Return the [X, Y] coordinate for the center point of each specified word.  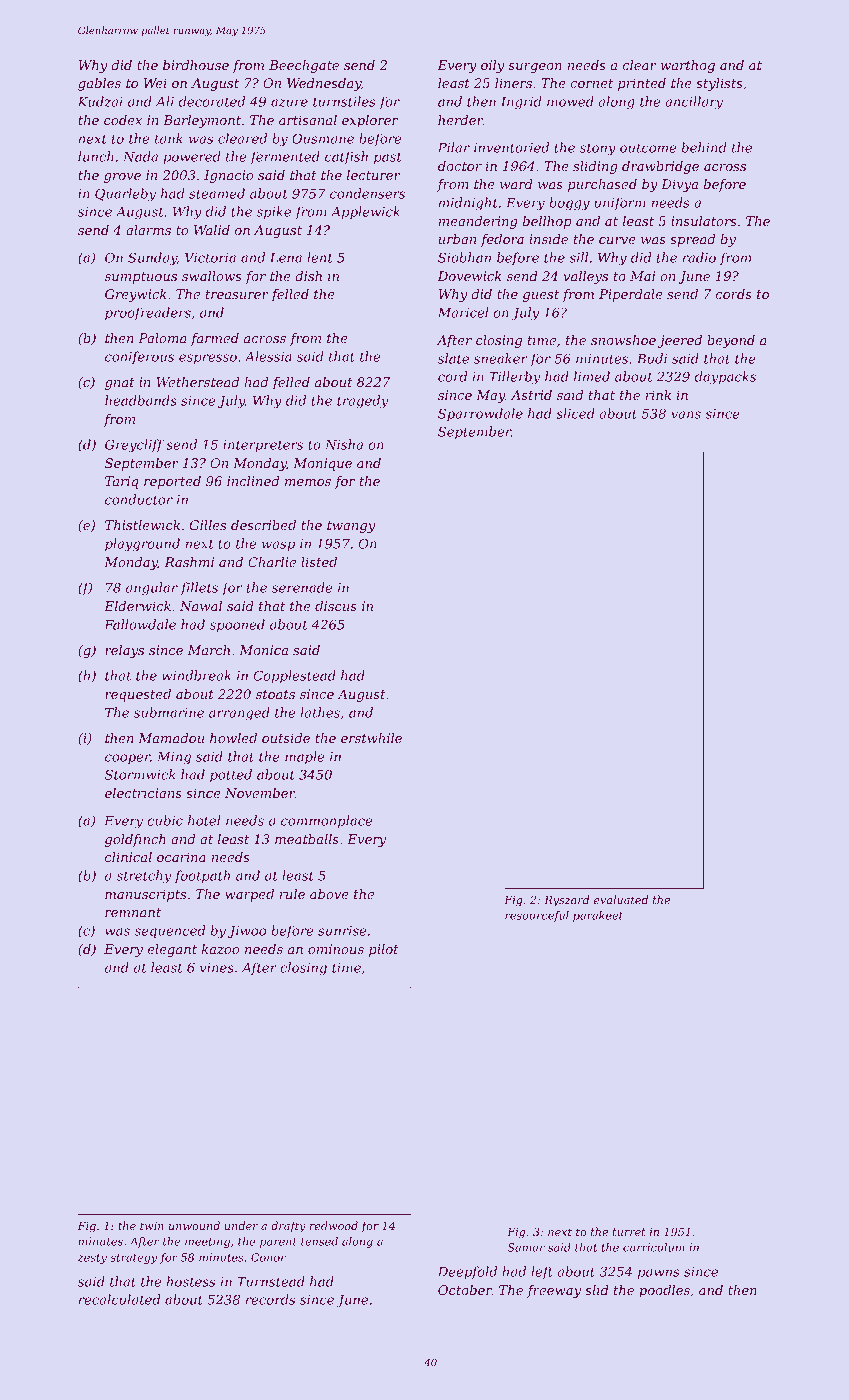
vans [686, 415]
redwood [334, 1225]
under [241, 1225]
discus [336, 606]
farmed [215, 339]
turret [629, 1232]
